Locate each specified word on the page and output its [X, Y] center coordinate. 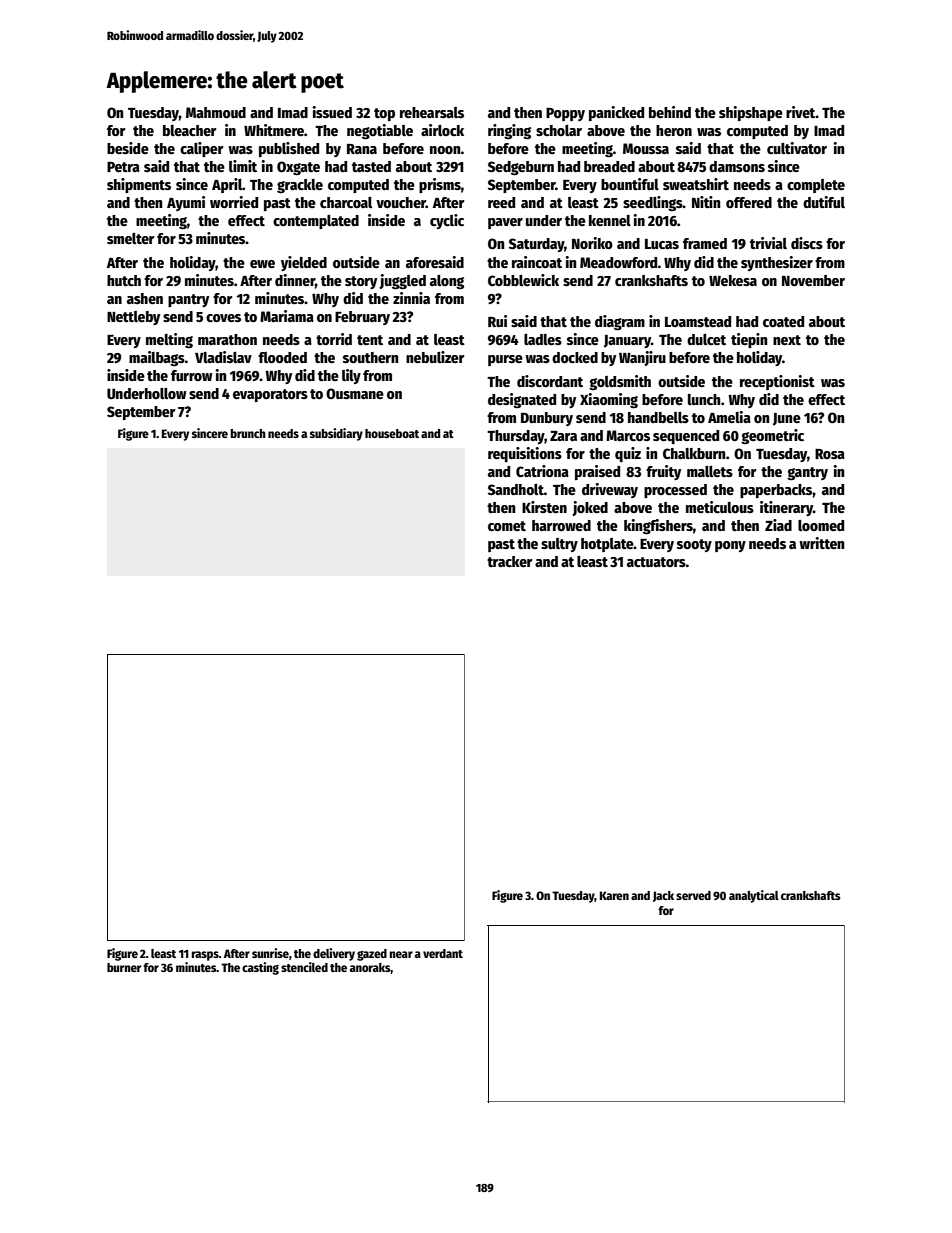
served [693, 895]
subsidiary [336, 434]
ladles [543, 339]
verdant [443, 953]
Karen [614, 895]
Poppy [565, 114]
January [627, 341]
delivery [334, 954]
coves [223, 318]
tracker [510, 561]
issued [332, 112]
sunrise [270, 953]
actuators [656, 562]
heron [674, 130]
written [821, 543]
